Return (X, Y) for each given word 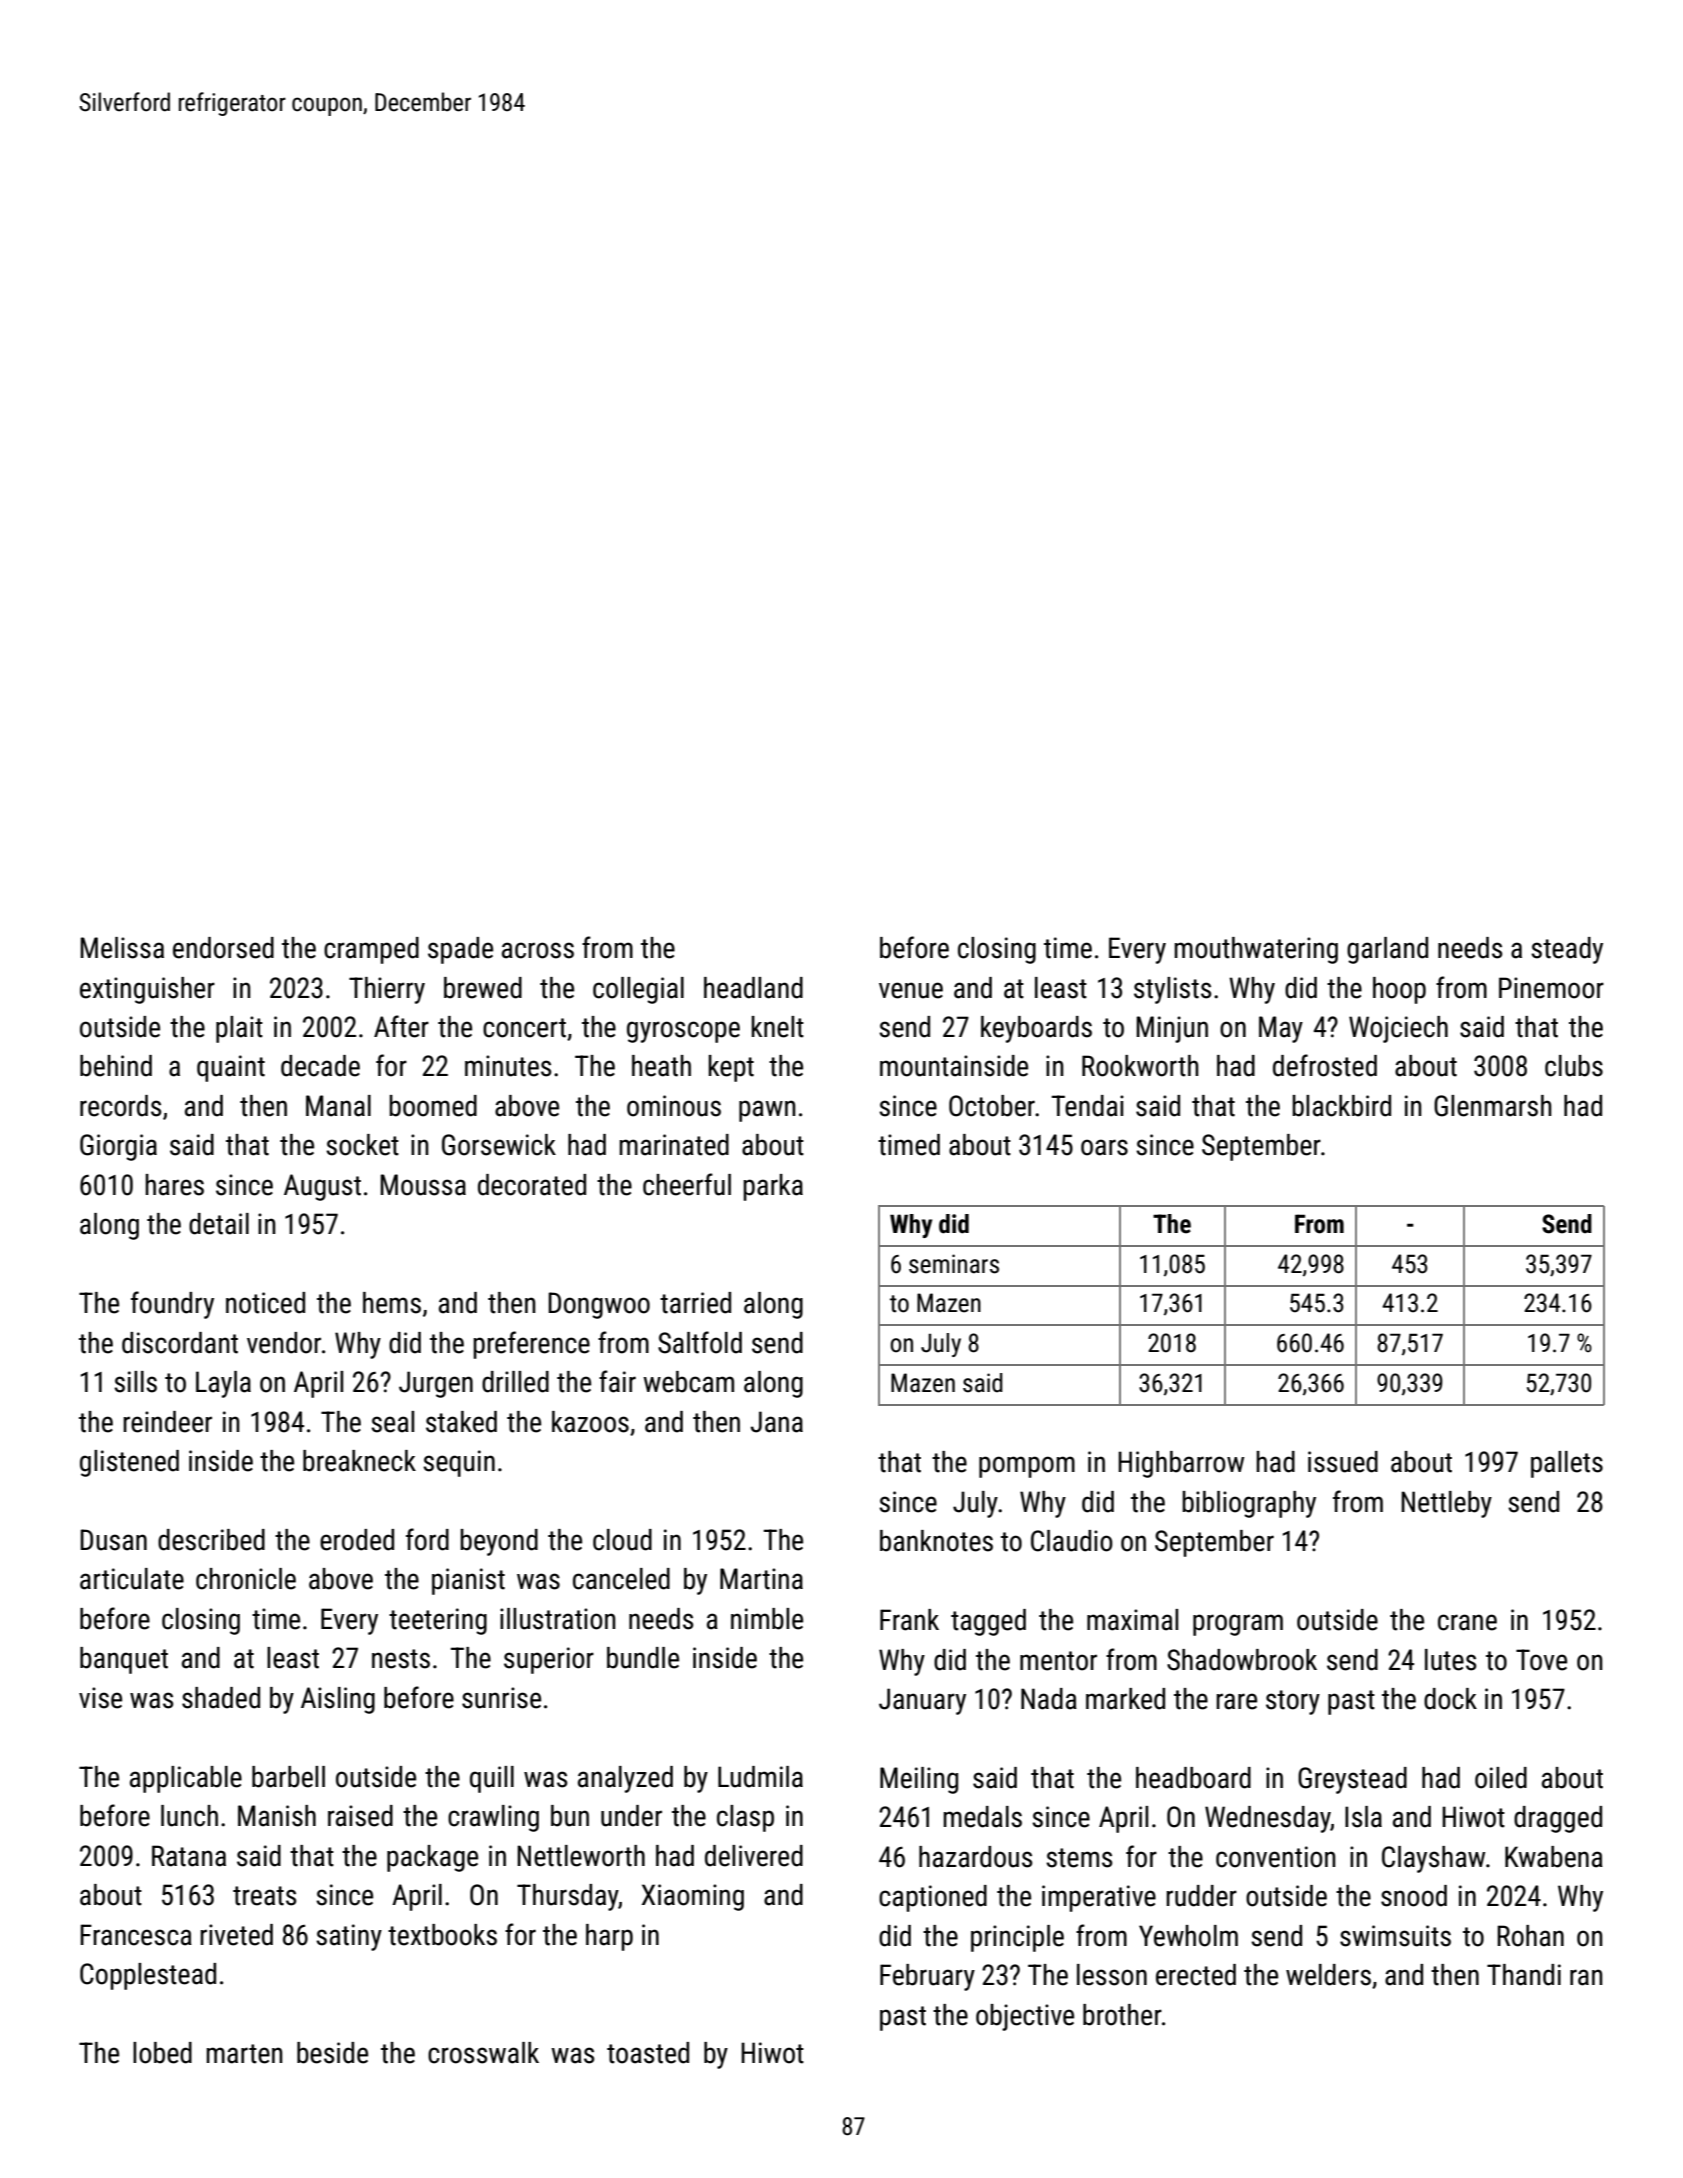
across (538, 950)
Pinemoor (1551, 988)
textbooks (442, 1935)
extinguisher (147, 990)
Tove (1541, 1660)
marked (1125, 1699)
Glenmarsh (1493, 1106)
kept (731, 1068)
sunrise (501, 1698)
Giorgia (118, 1147)
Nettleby (1446, 1504)
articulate (132, 1579)
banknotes (936, 1541)
